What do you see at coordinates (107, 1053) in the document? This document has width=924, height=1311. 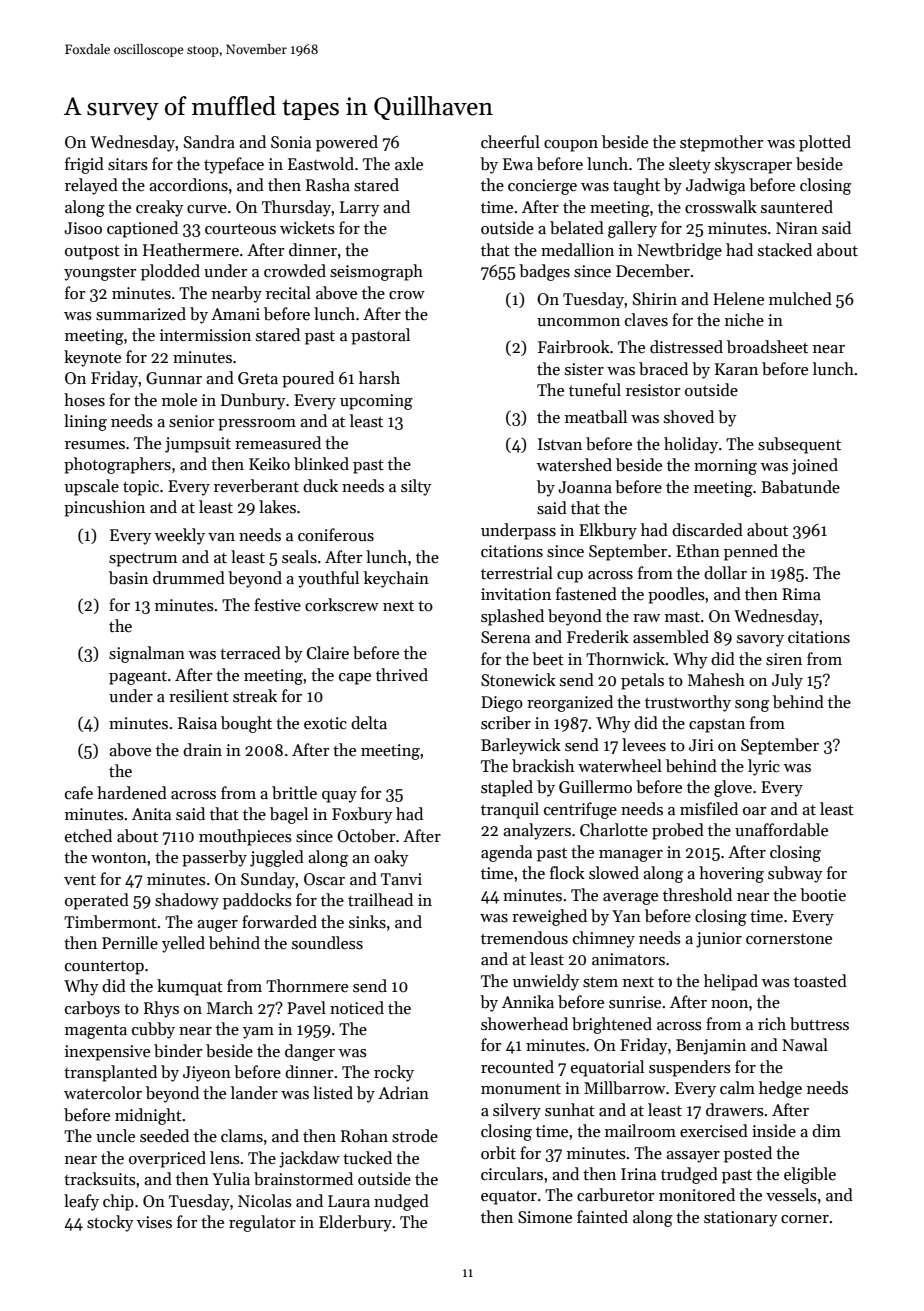 I see `inexpensive` at bounding box center [107, 1053].
